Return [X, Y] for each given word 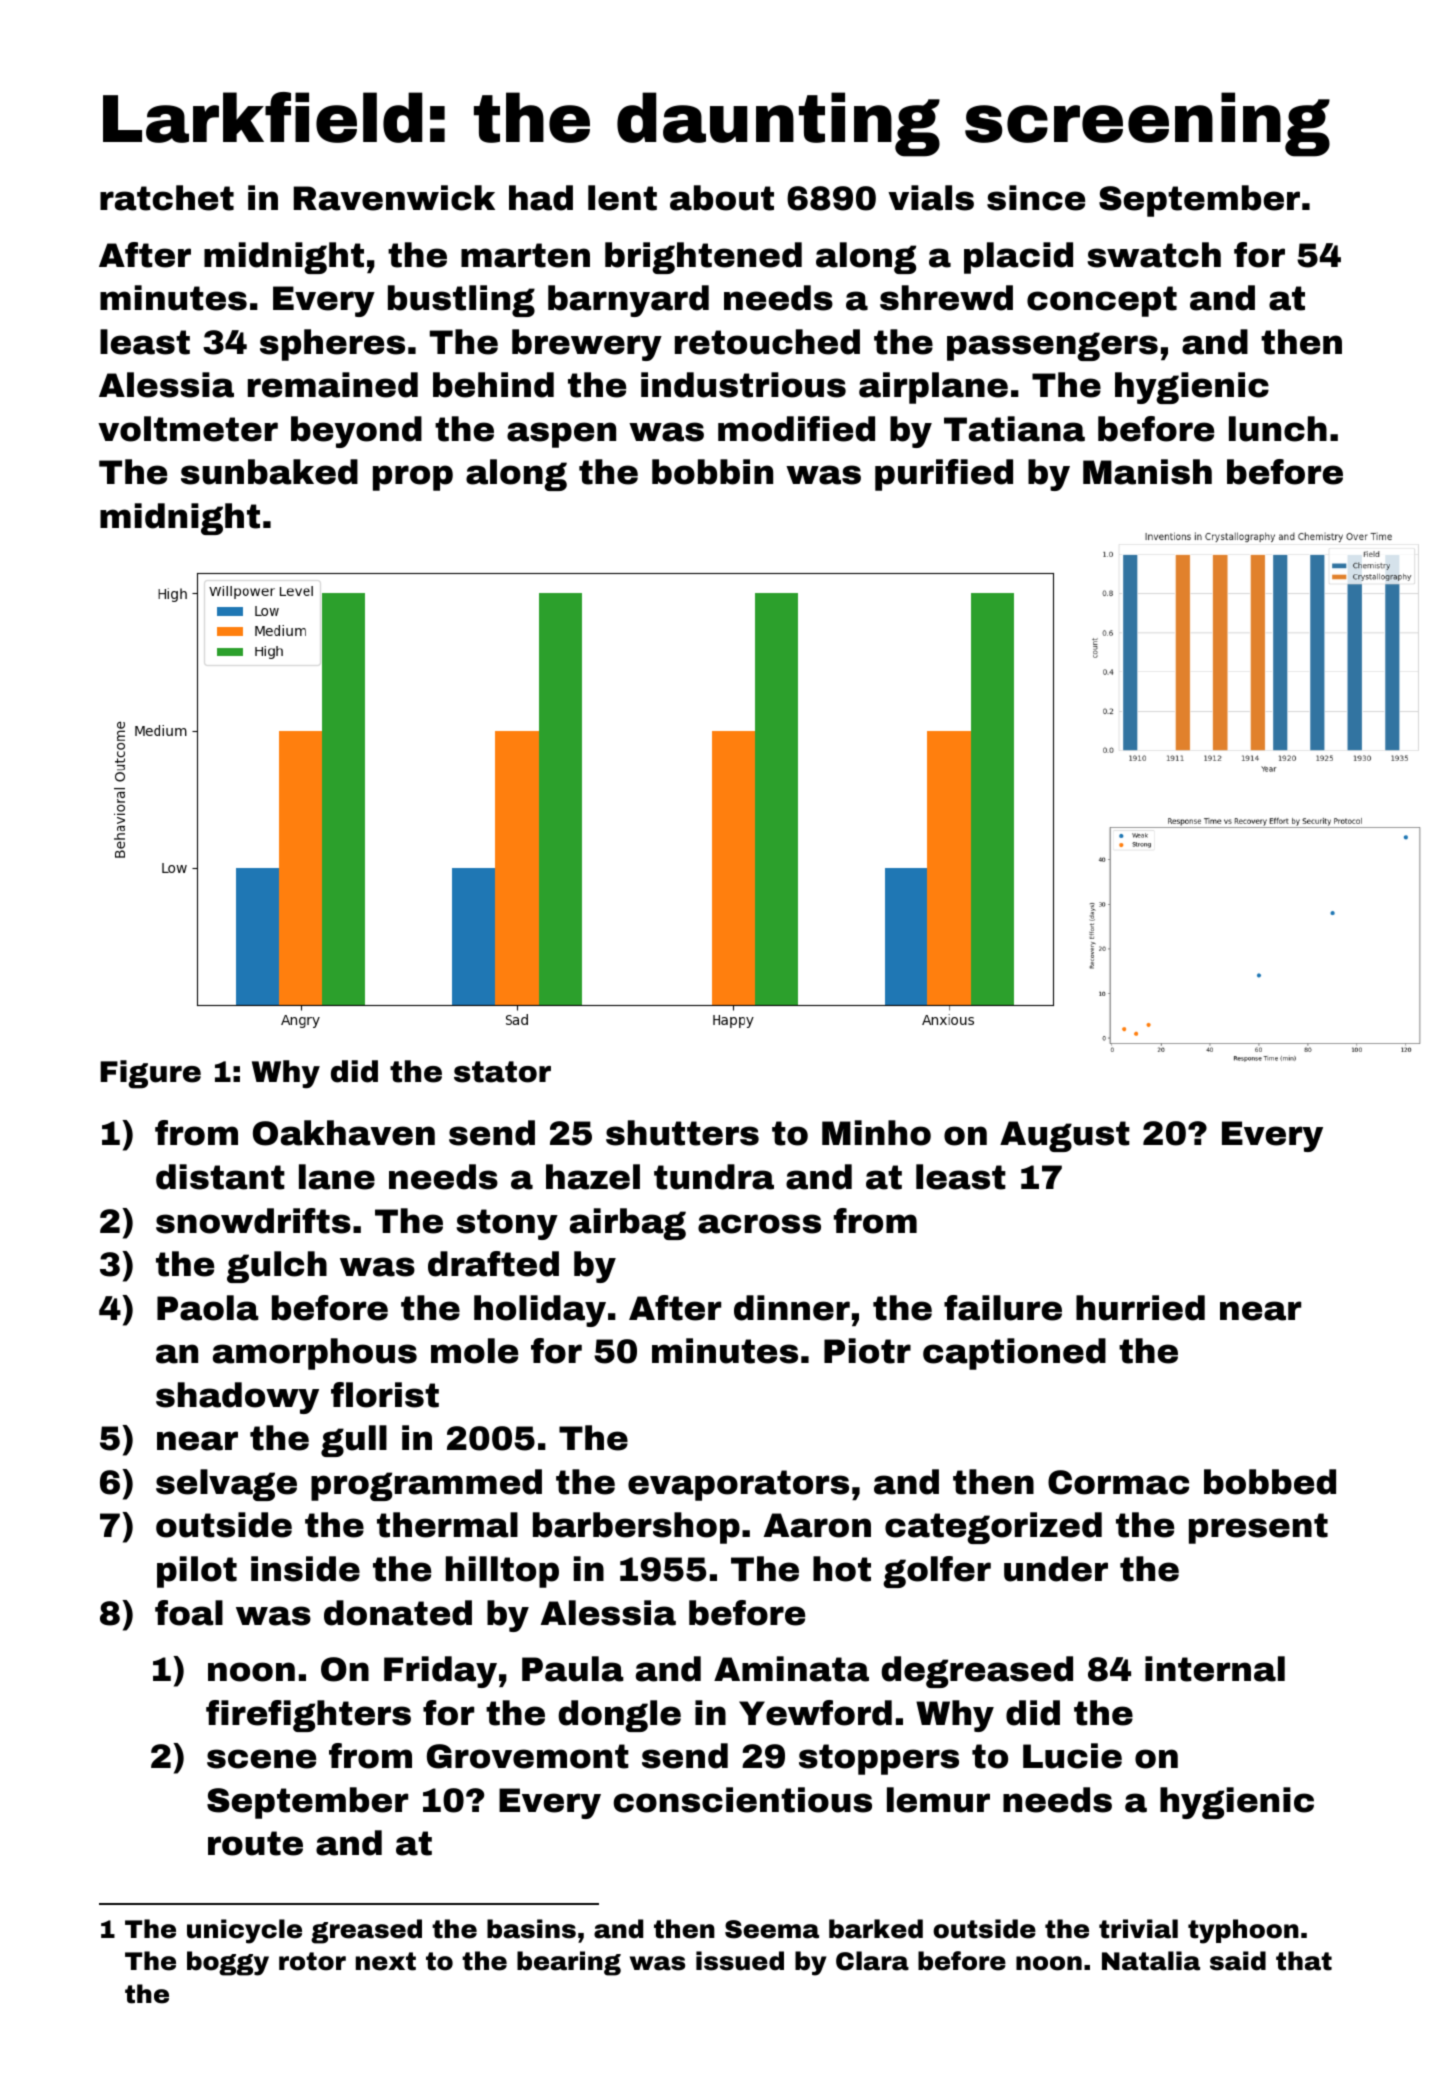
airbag [628, 1224]
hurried [1140, 1308]
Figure [150, 1074]
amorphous [315, 1354]
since [1036, 198]
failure [1003, 1308]
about [722, 198]
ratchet [167, 198]
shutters [682, 1133]
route [255, 1843]
